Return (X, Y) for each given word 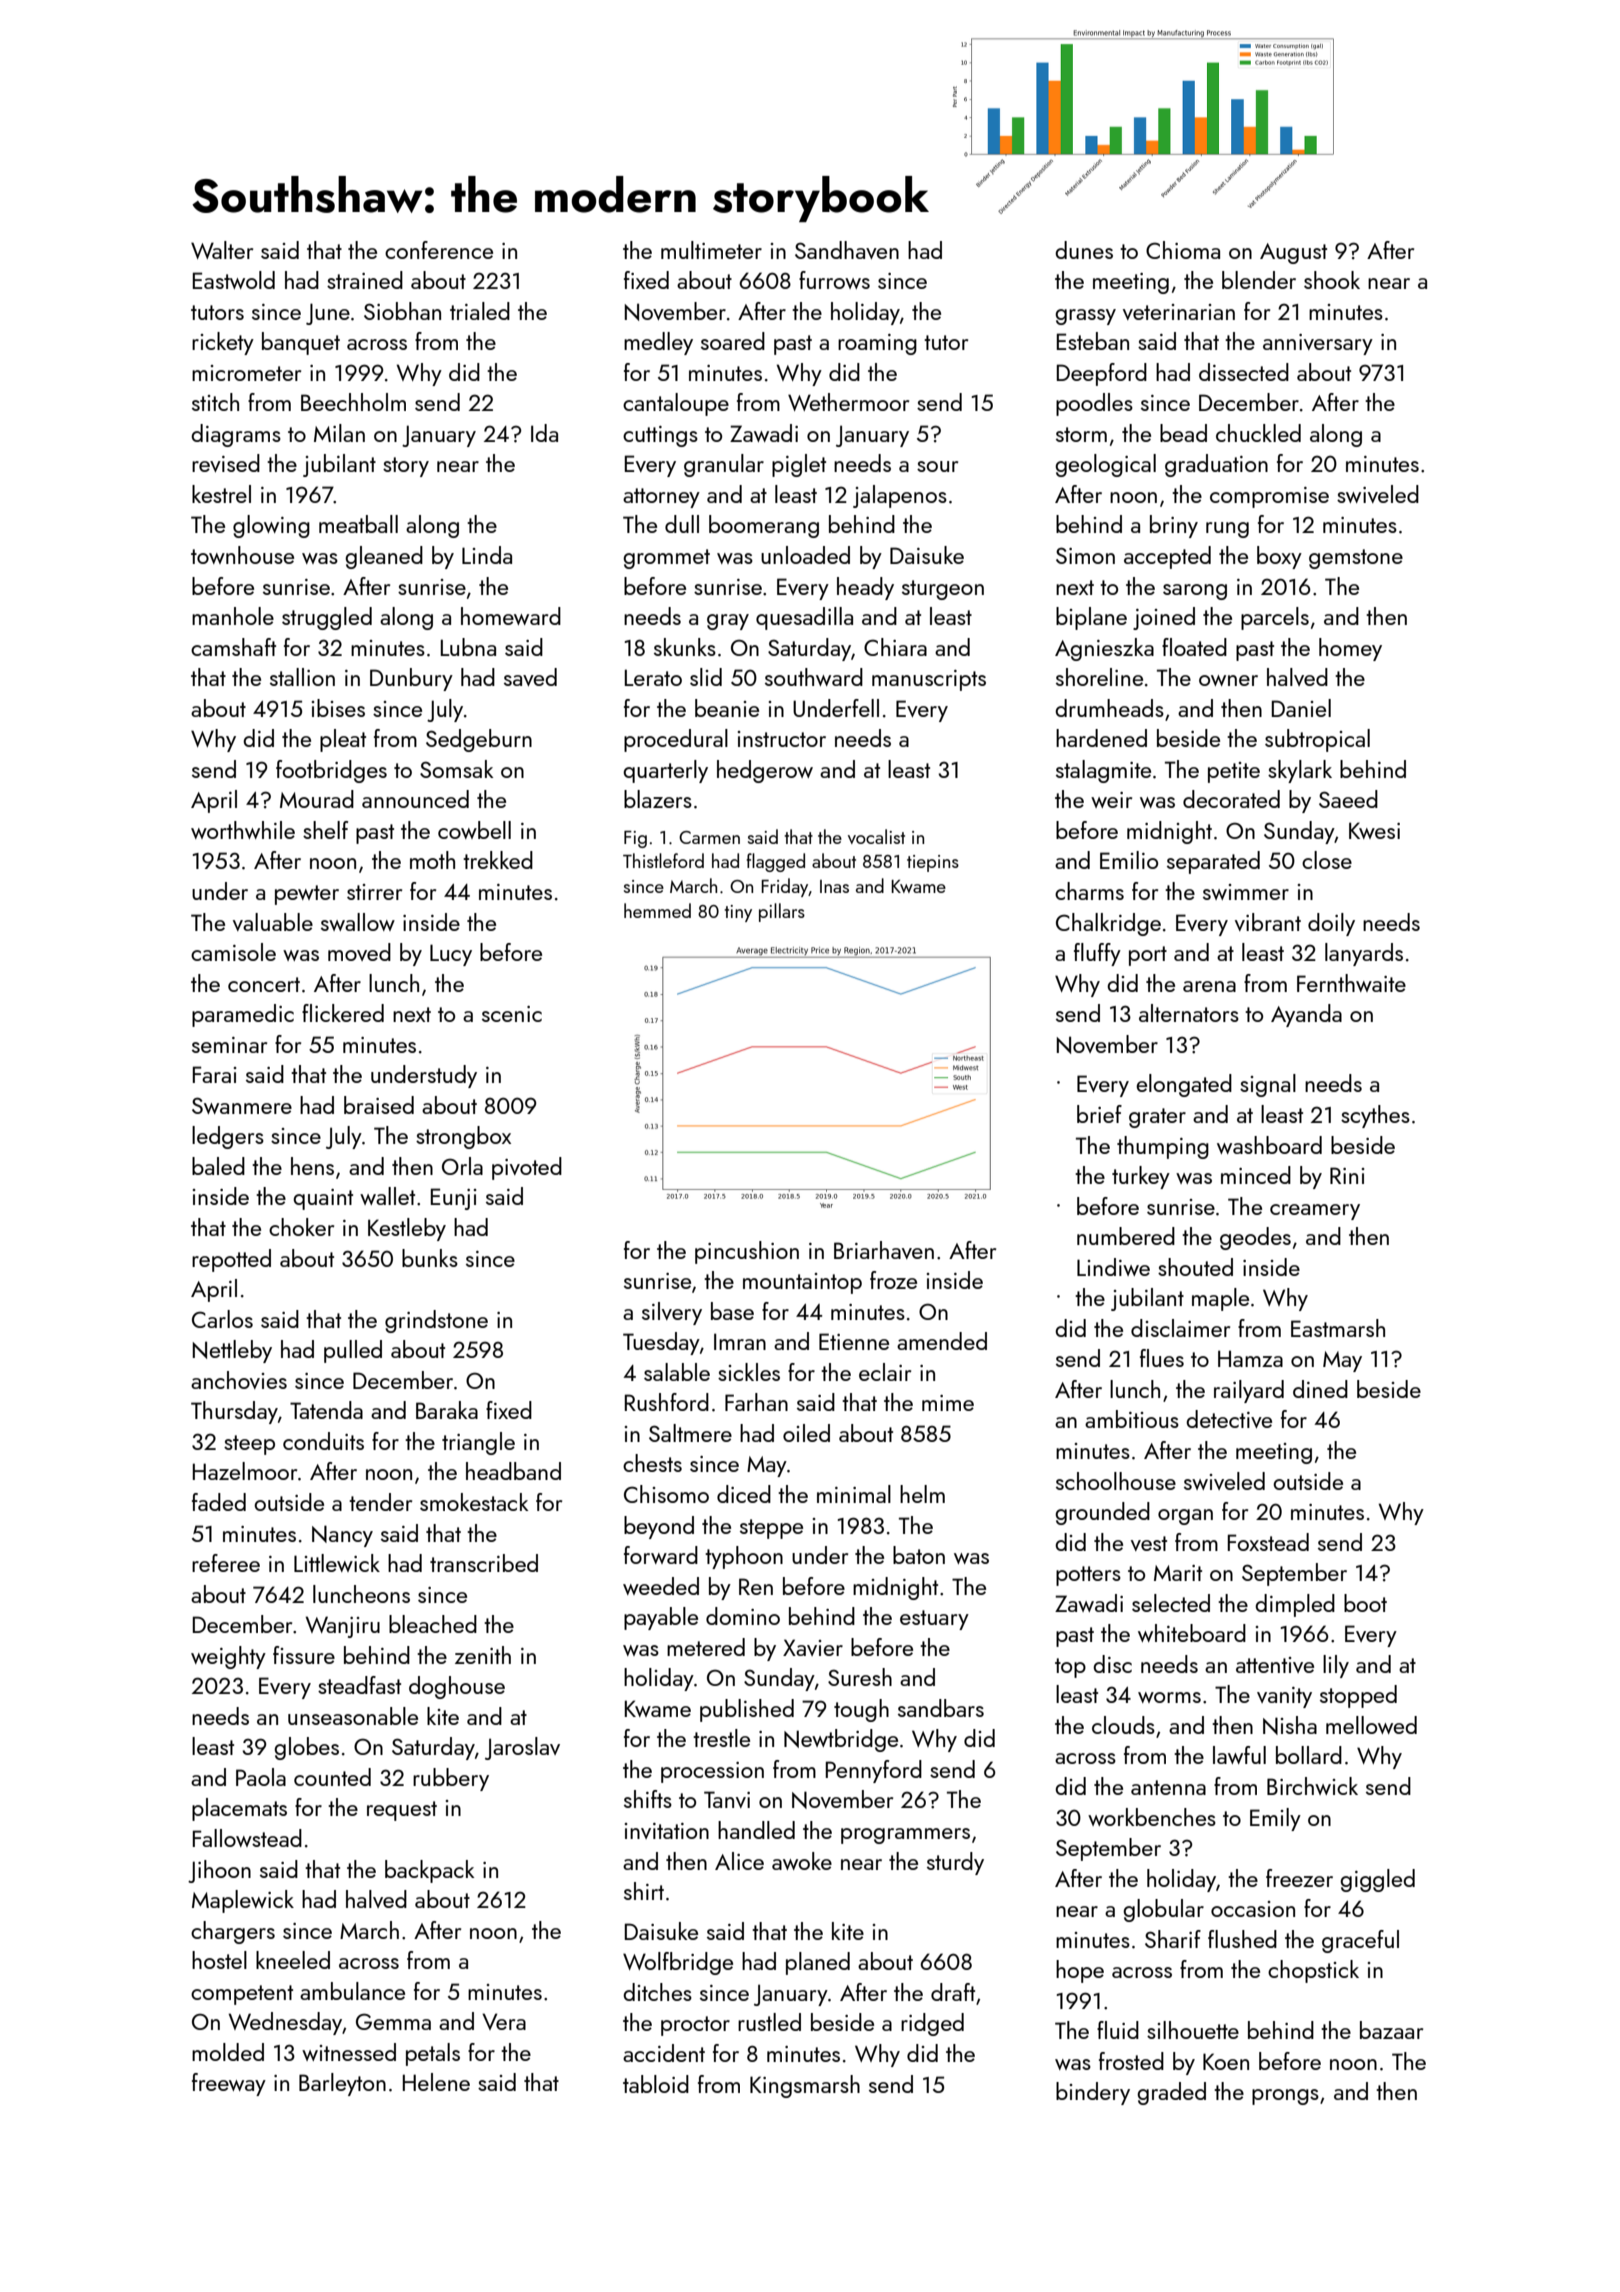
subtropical (1317, 740)
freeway (229, 2084)
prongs (1285, 2097)
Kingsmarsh (805, 2086)
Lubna (468, 647)
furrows (834, 280)
